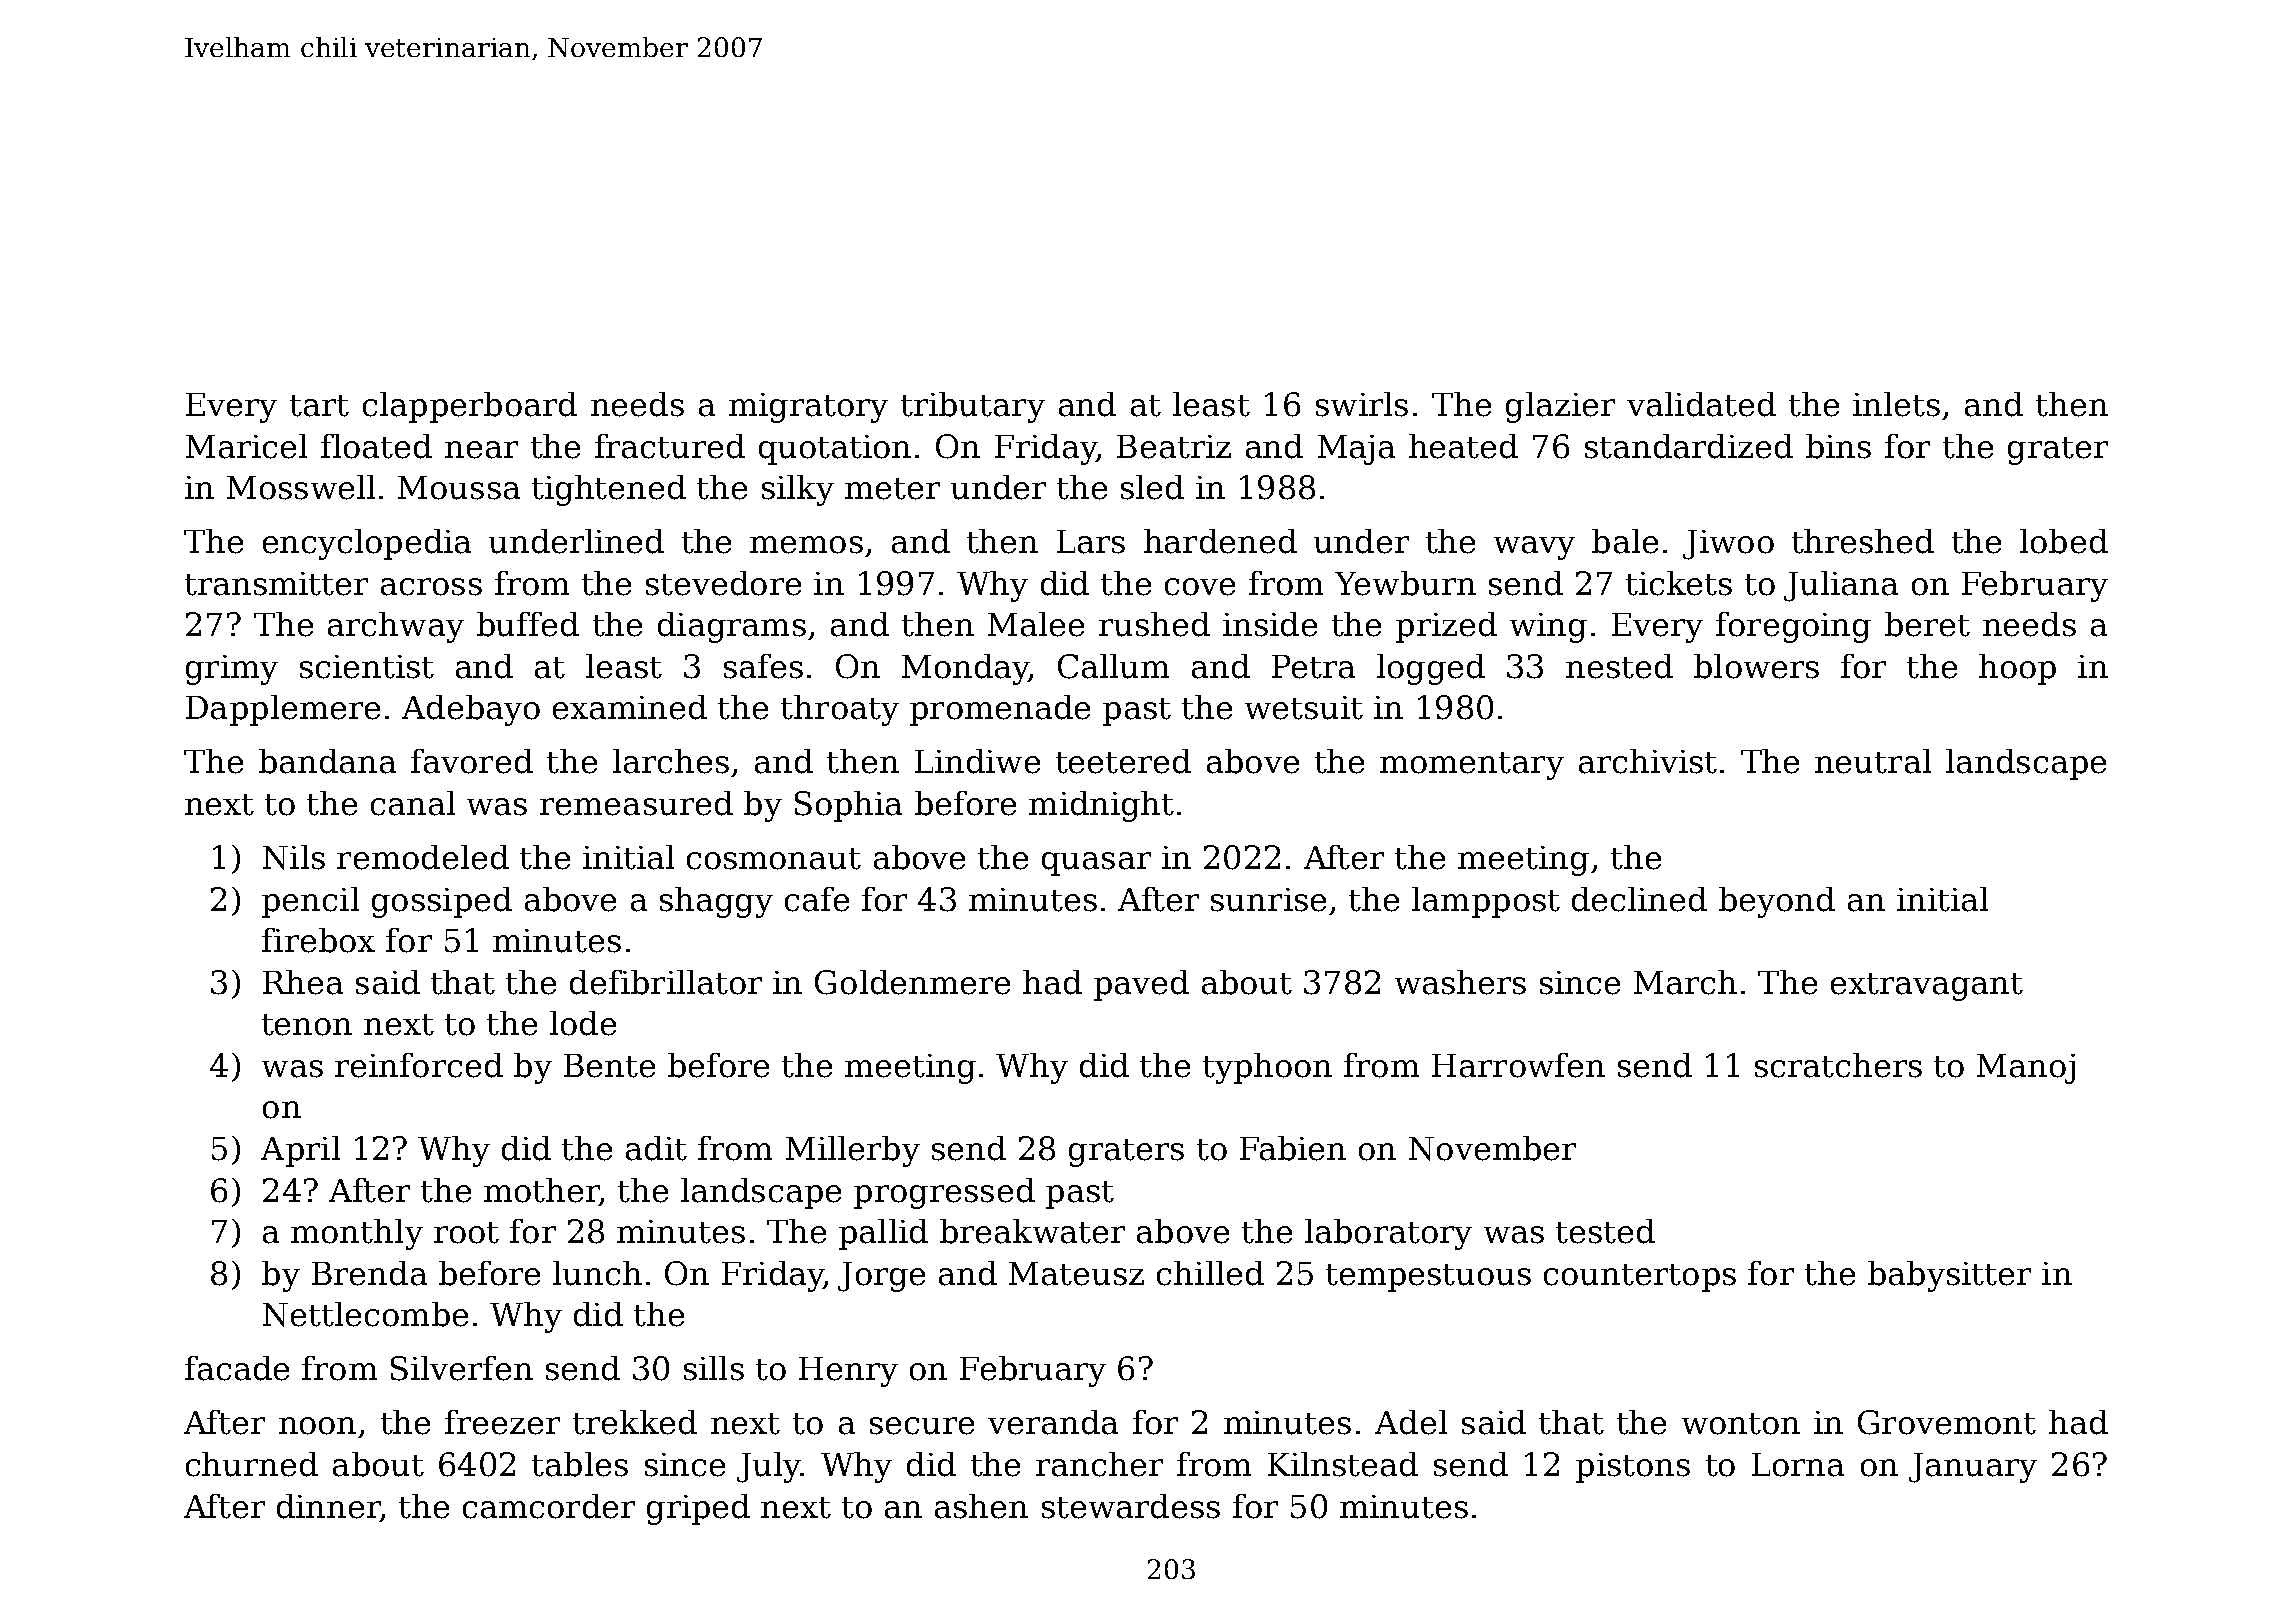 Image resolution: width=2292 pixels, height=1620 pixels. I want to click on ashen, so click(981, 1506).
